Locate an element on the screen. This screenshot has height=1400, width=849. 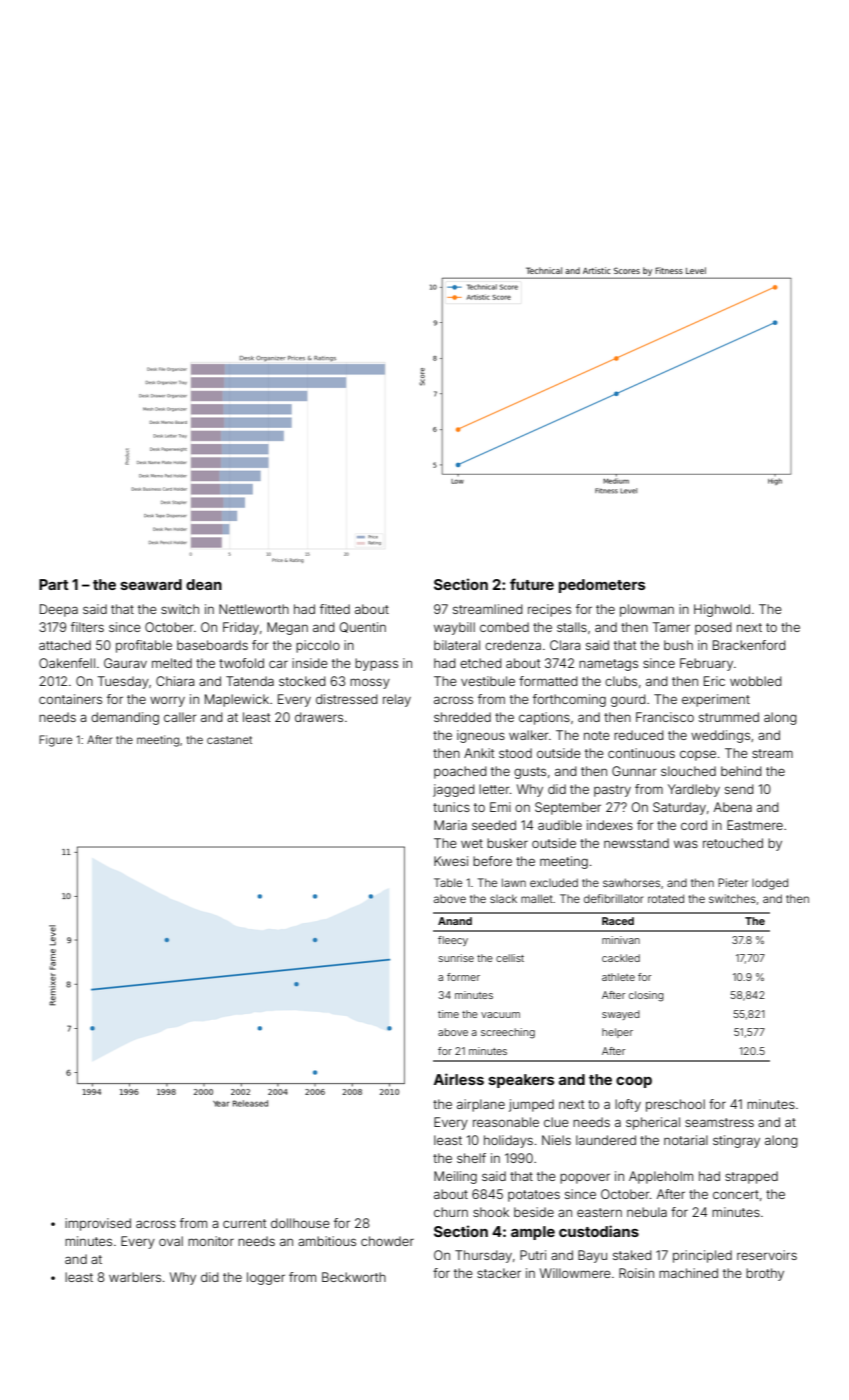
sawhorses is located at coordinates (631, 882).
